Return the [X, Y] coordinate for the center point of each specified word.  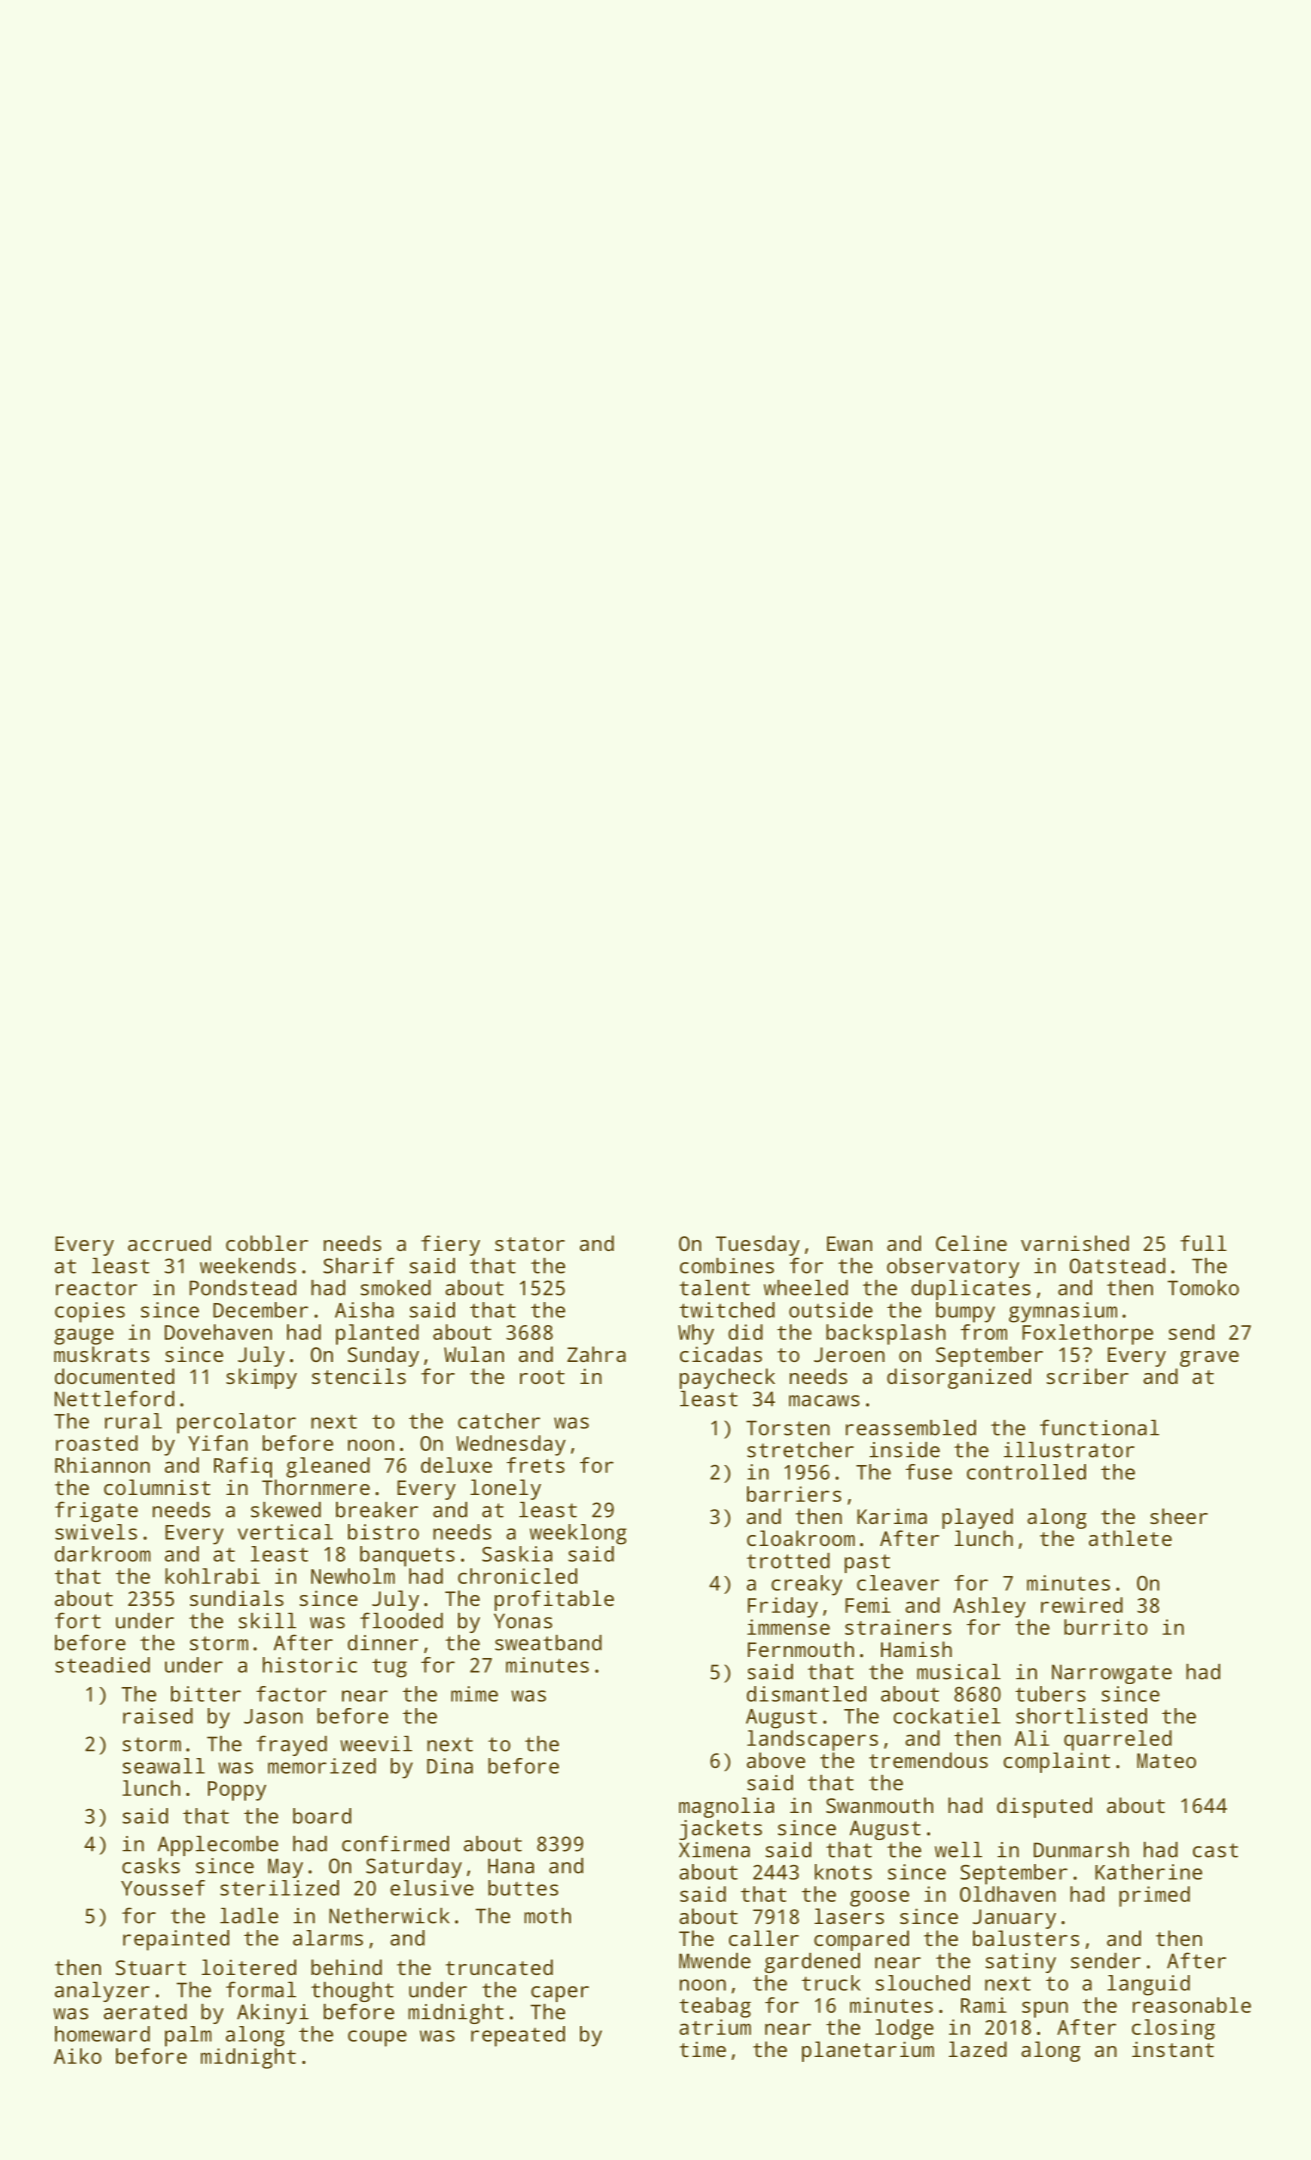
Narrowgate [1112, 1674]
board [322, 1816]
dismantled [806, 1694]
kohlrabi [212, 1576]
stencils [359, 1376]
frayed [291, 1745]
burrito [1106, 1627]
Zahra [596, 1354]
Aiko [78, 2056]
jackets [720, 1830]
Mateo [1166, 1760]
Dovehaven [218, 1332]
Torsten [788, 1428]
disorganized [959, 1378]
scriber [1088, 1376]
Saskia [517, 1554]
